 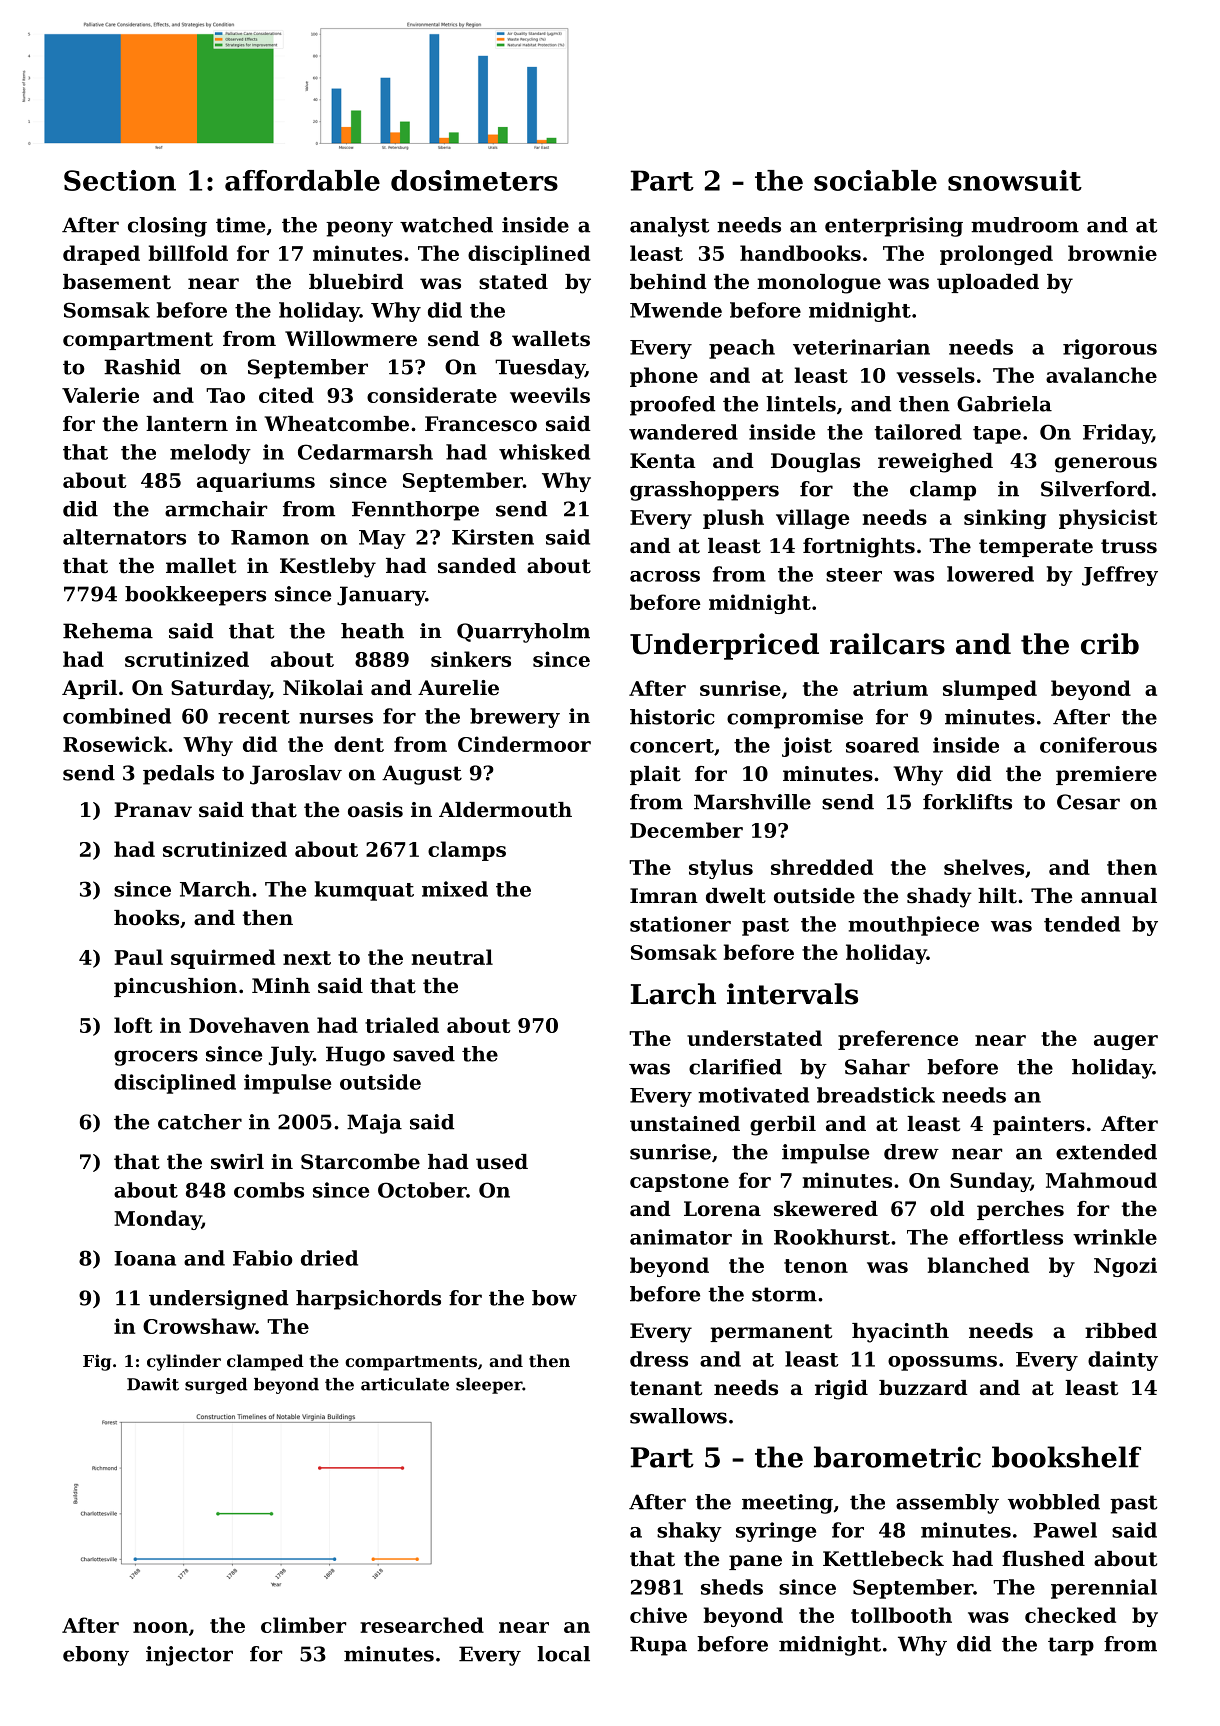 I want to click on Aldermouth, so click(x=505, y=810).
